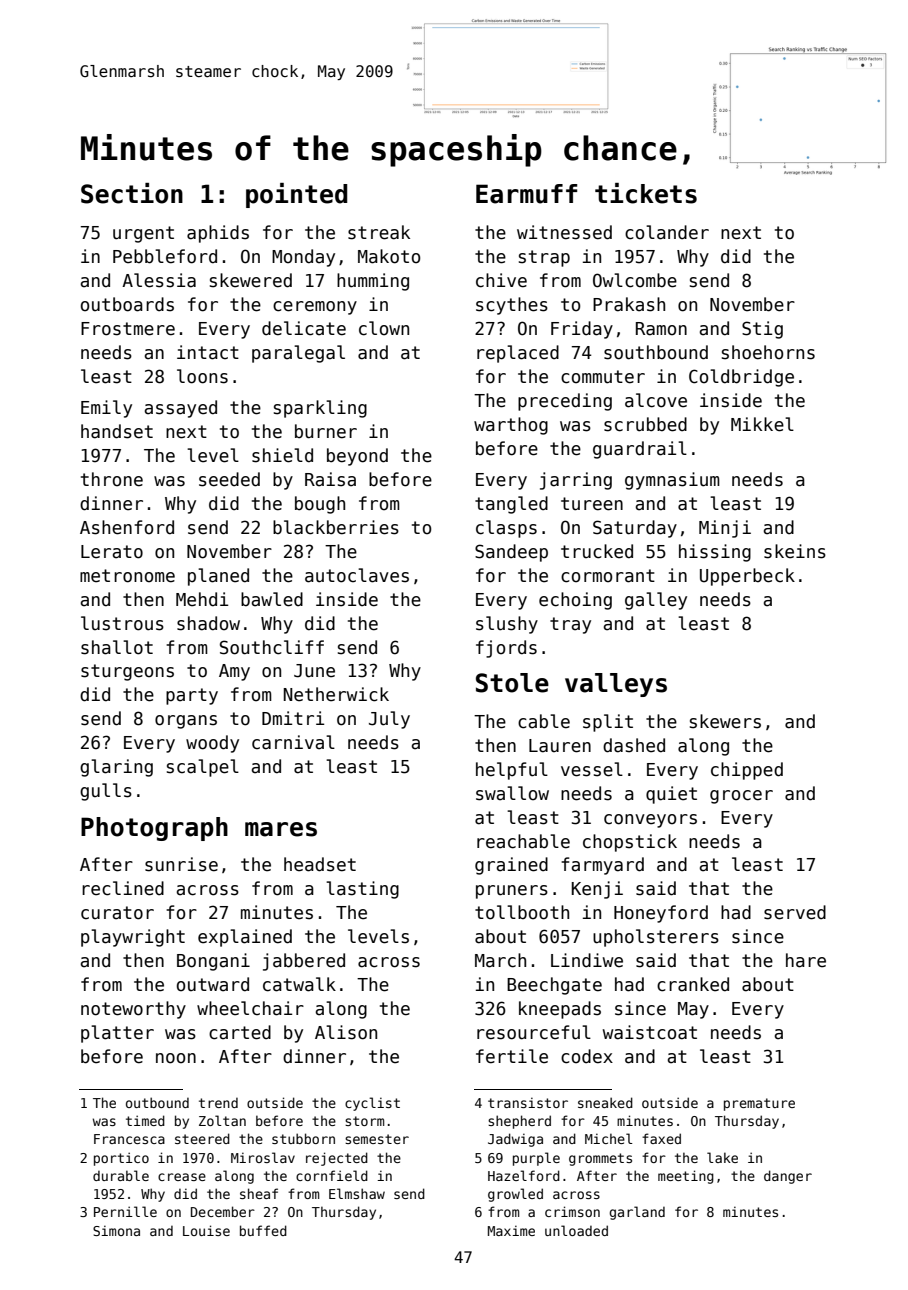 This screenshot has height=1290, width=908. Describe the element at coordinates (117, 431) in the screenshot. I see `handset` at that location.
